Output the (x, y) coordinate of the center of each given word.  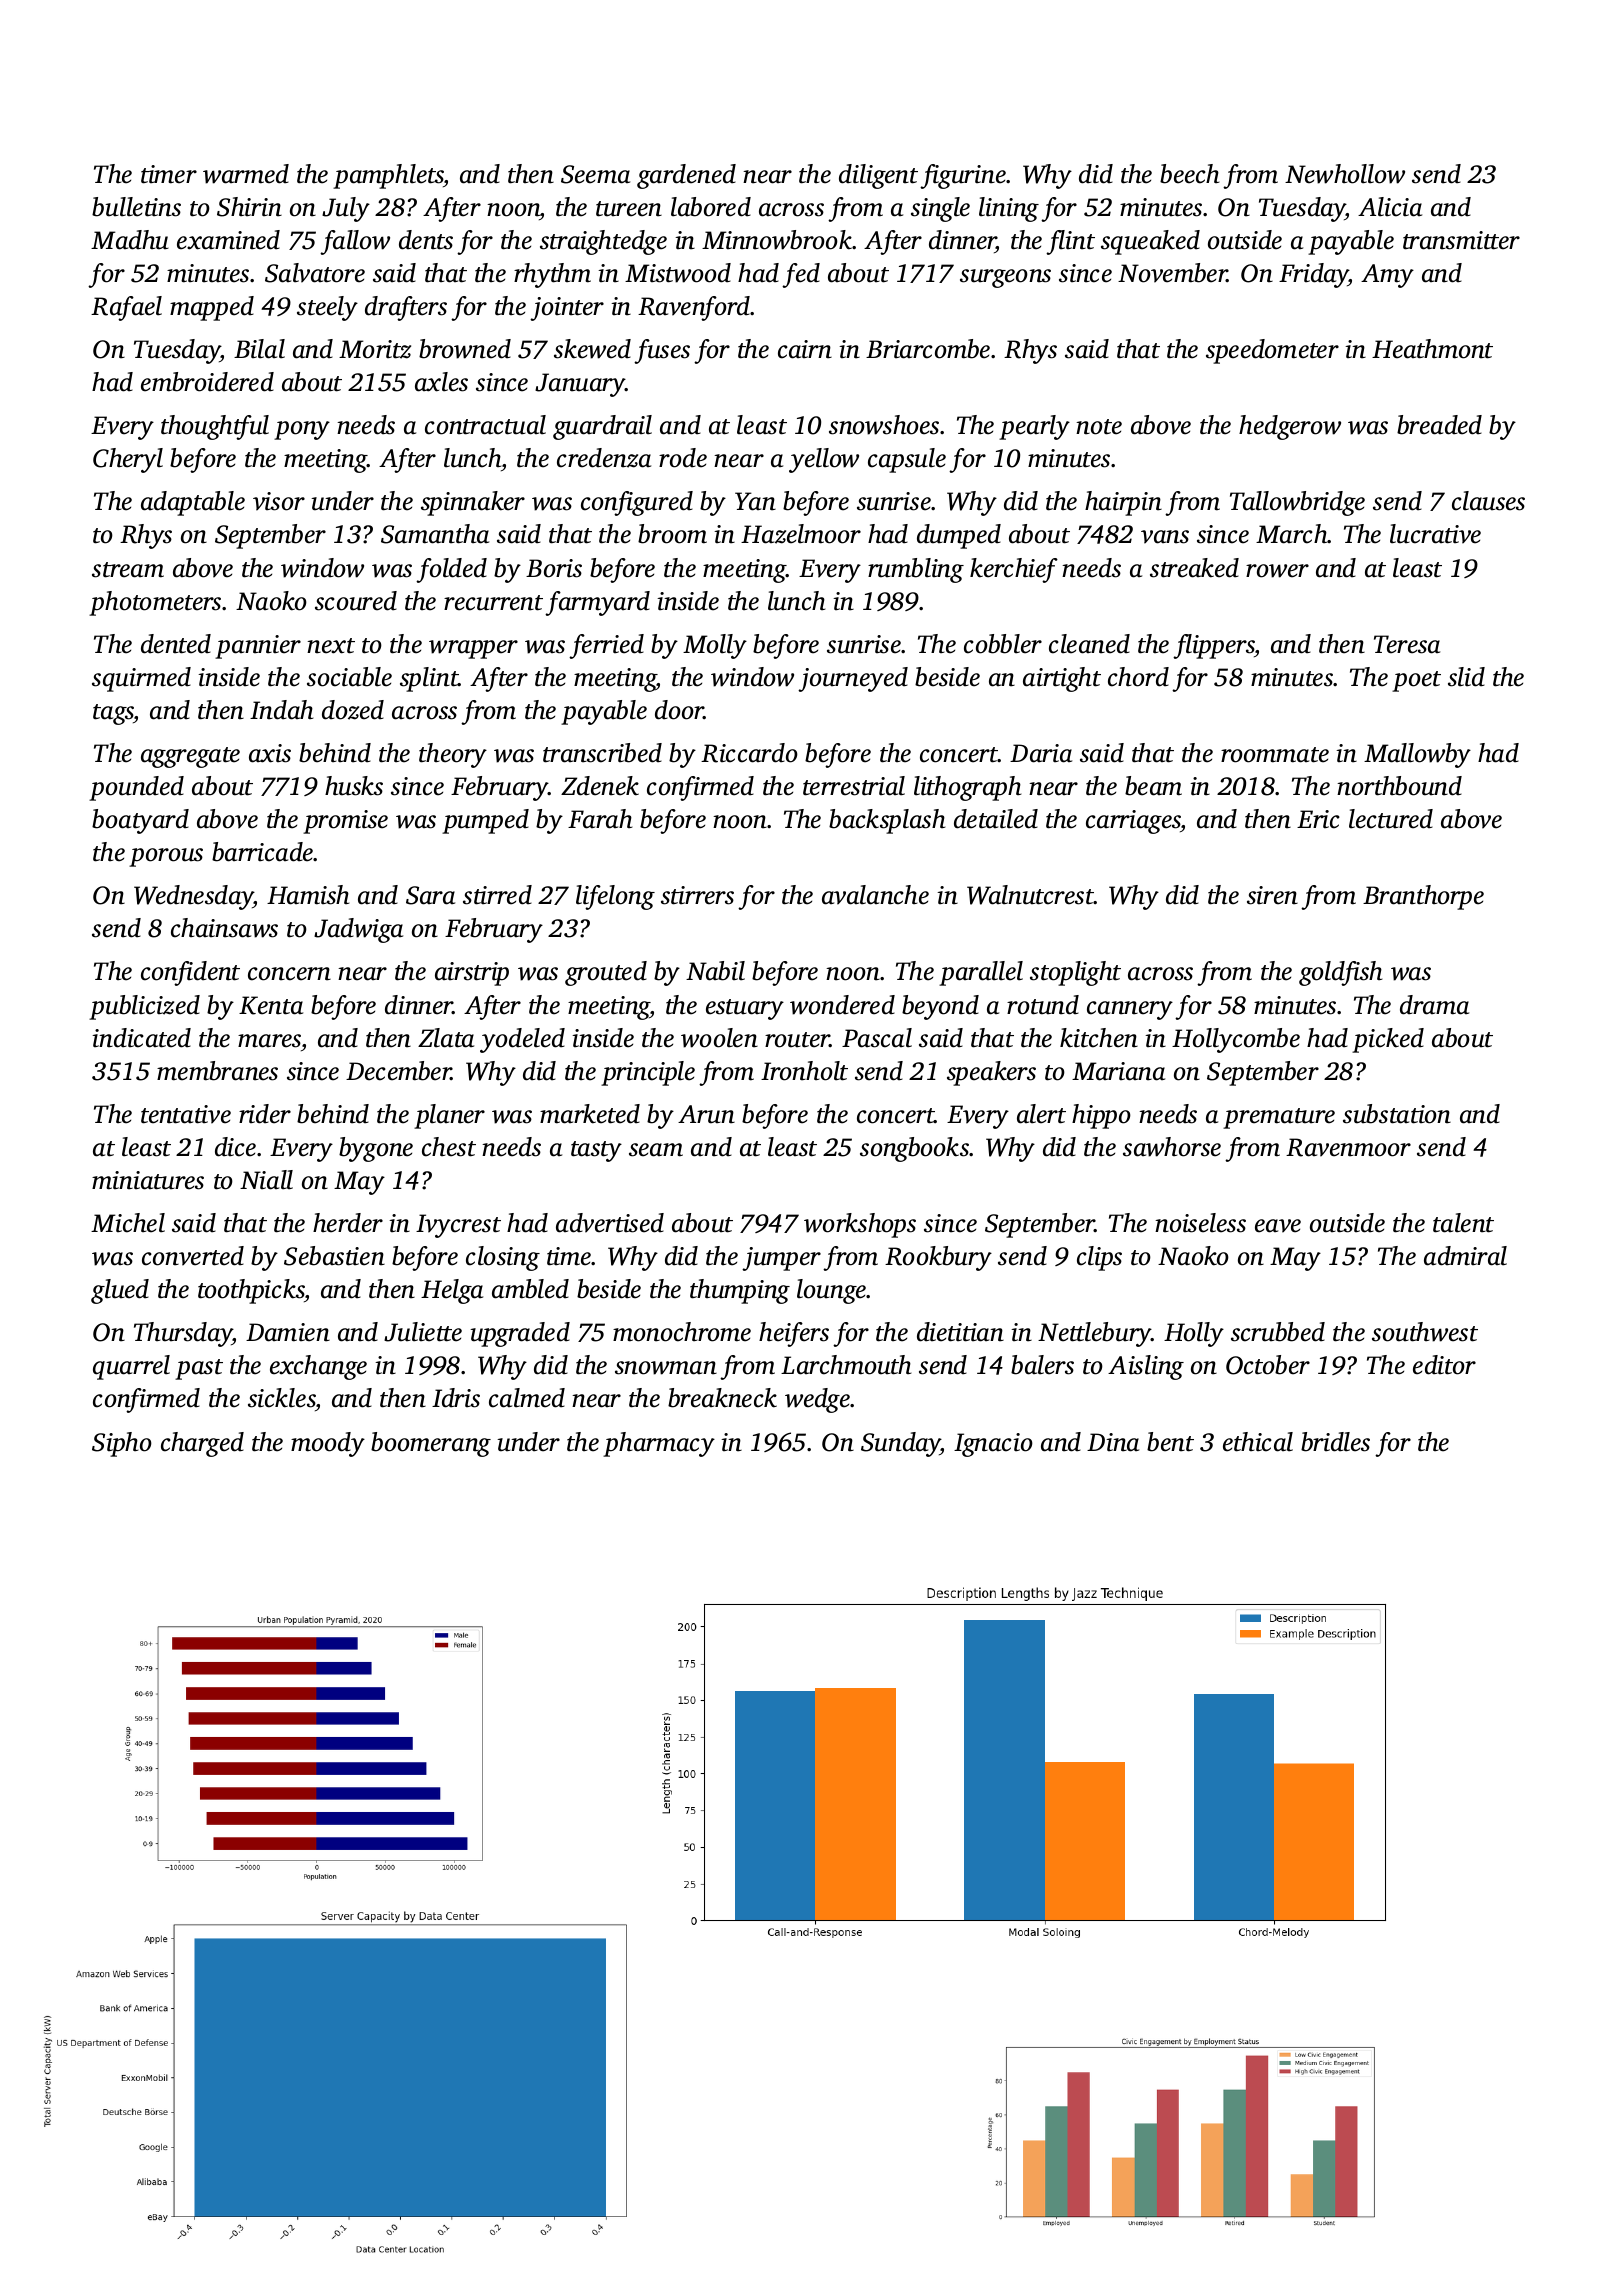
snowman (666, 1368)
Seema (595, 174)
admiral (1465, 1256)
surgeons (1005, 278)
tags (113, 714)
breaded (1439, 425)
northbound (1399, 786)
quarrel (131, 1367)
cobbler (1003, 644)
